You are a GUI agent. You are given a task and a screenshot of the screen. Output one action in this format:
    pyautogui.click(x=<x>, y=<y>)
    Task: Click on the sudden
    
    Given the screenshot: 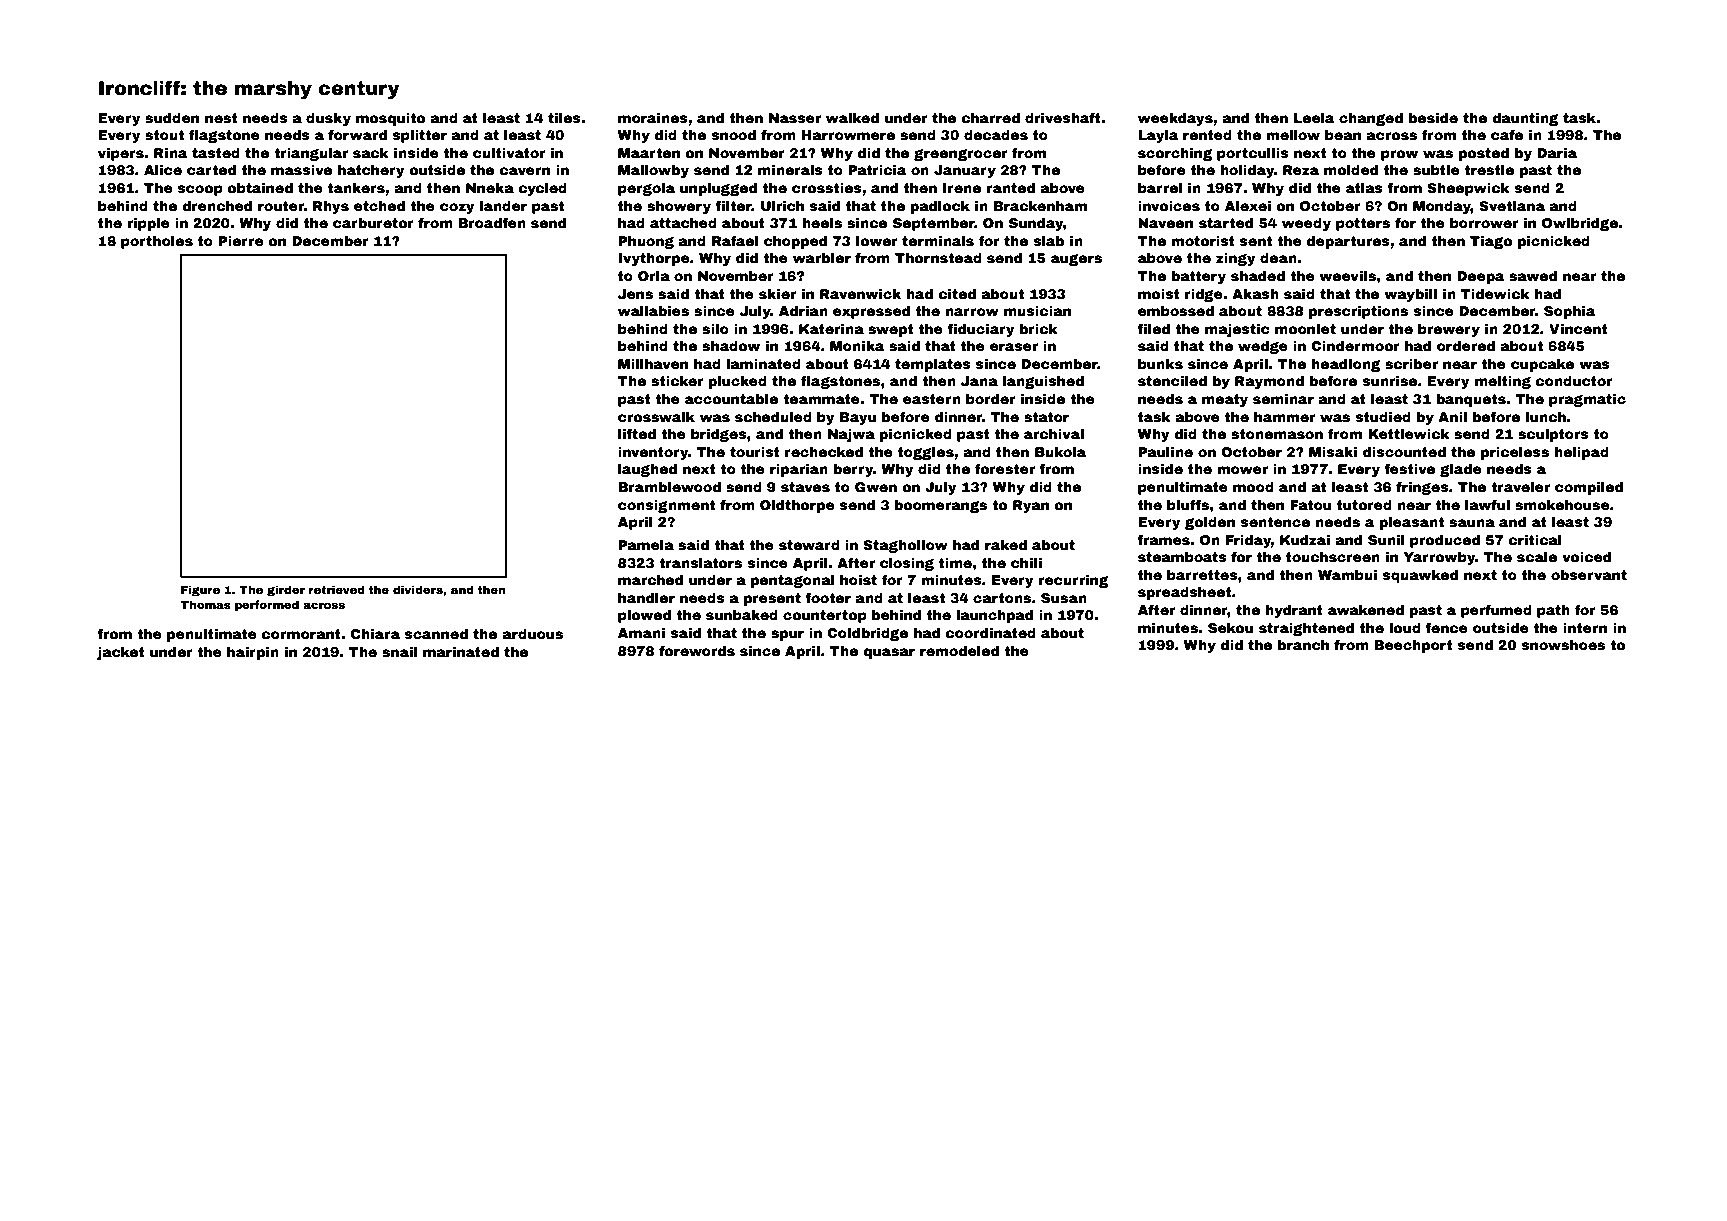 What is the action you would take?
    pyautogui.click(x=172, y=118)
